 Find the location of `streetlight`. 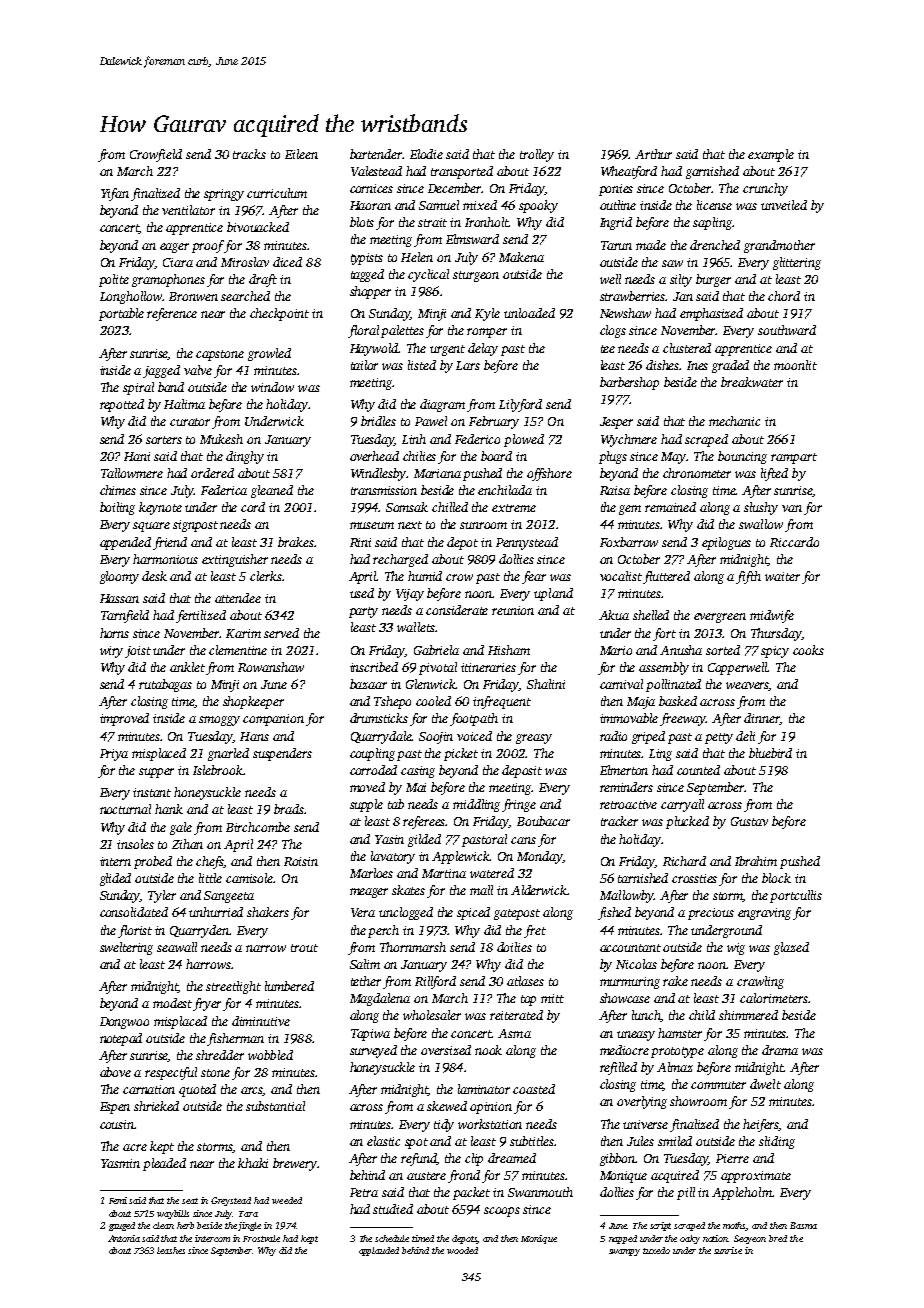

streetlight is located at coordinates (233, 987).
